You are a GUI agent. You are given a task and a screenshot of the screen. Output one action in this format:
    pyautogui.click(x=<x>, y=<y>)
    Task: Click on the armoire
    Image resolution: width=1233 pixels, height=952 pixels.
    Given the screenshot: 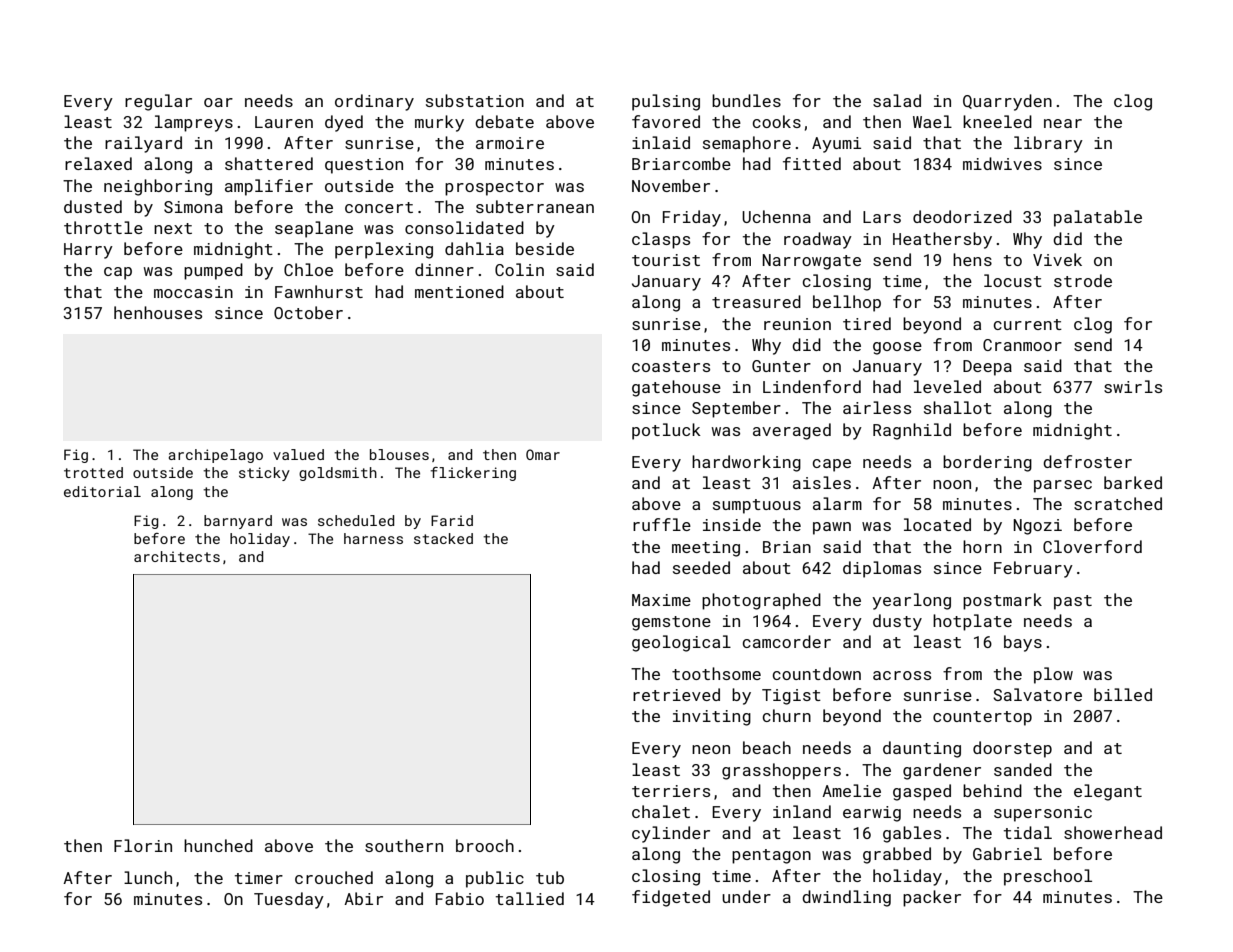 What is the action you would take?
    pyautogui.click(x=510, y=143)
